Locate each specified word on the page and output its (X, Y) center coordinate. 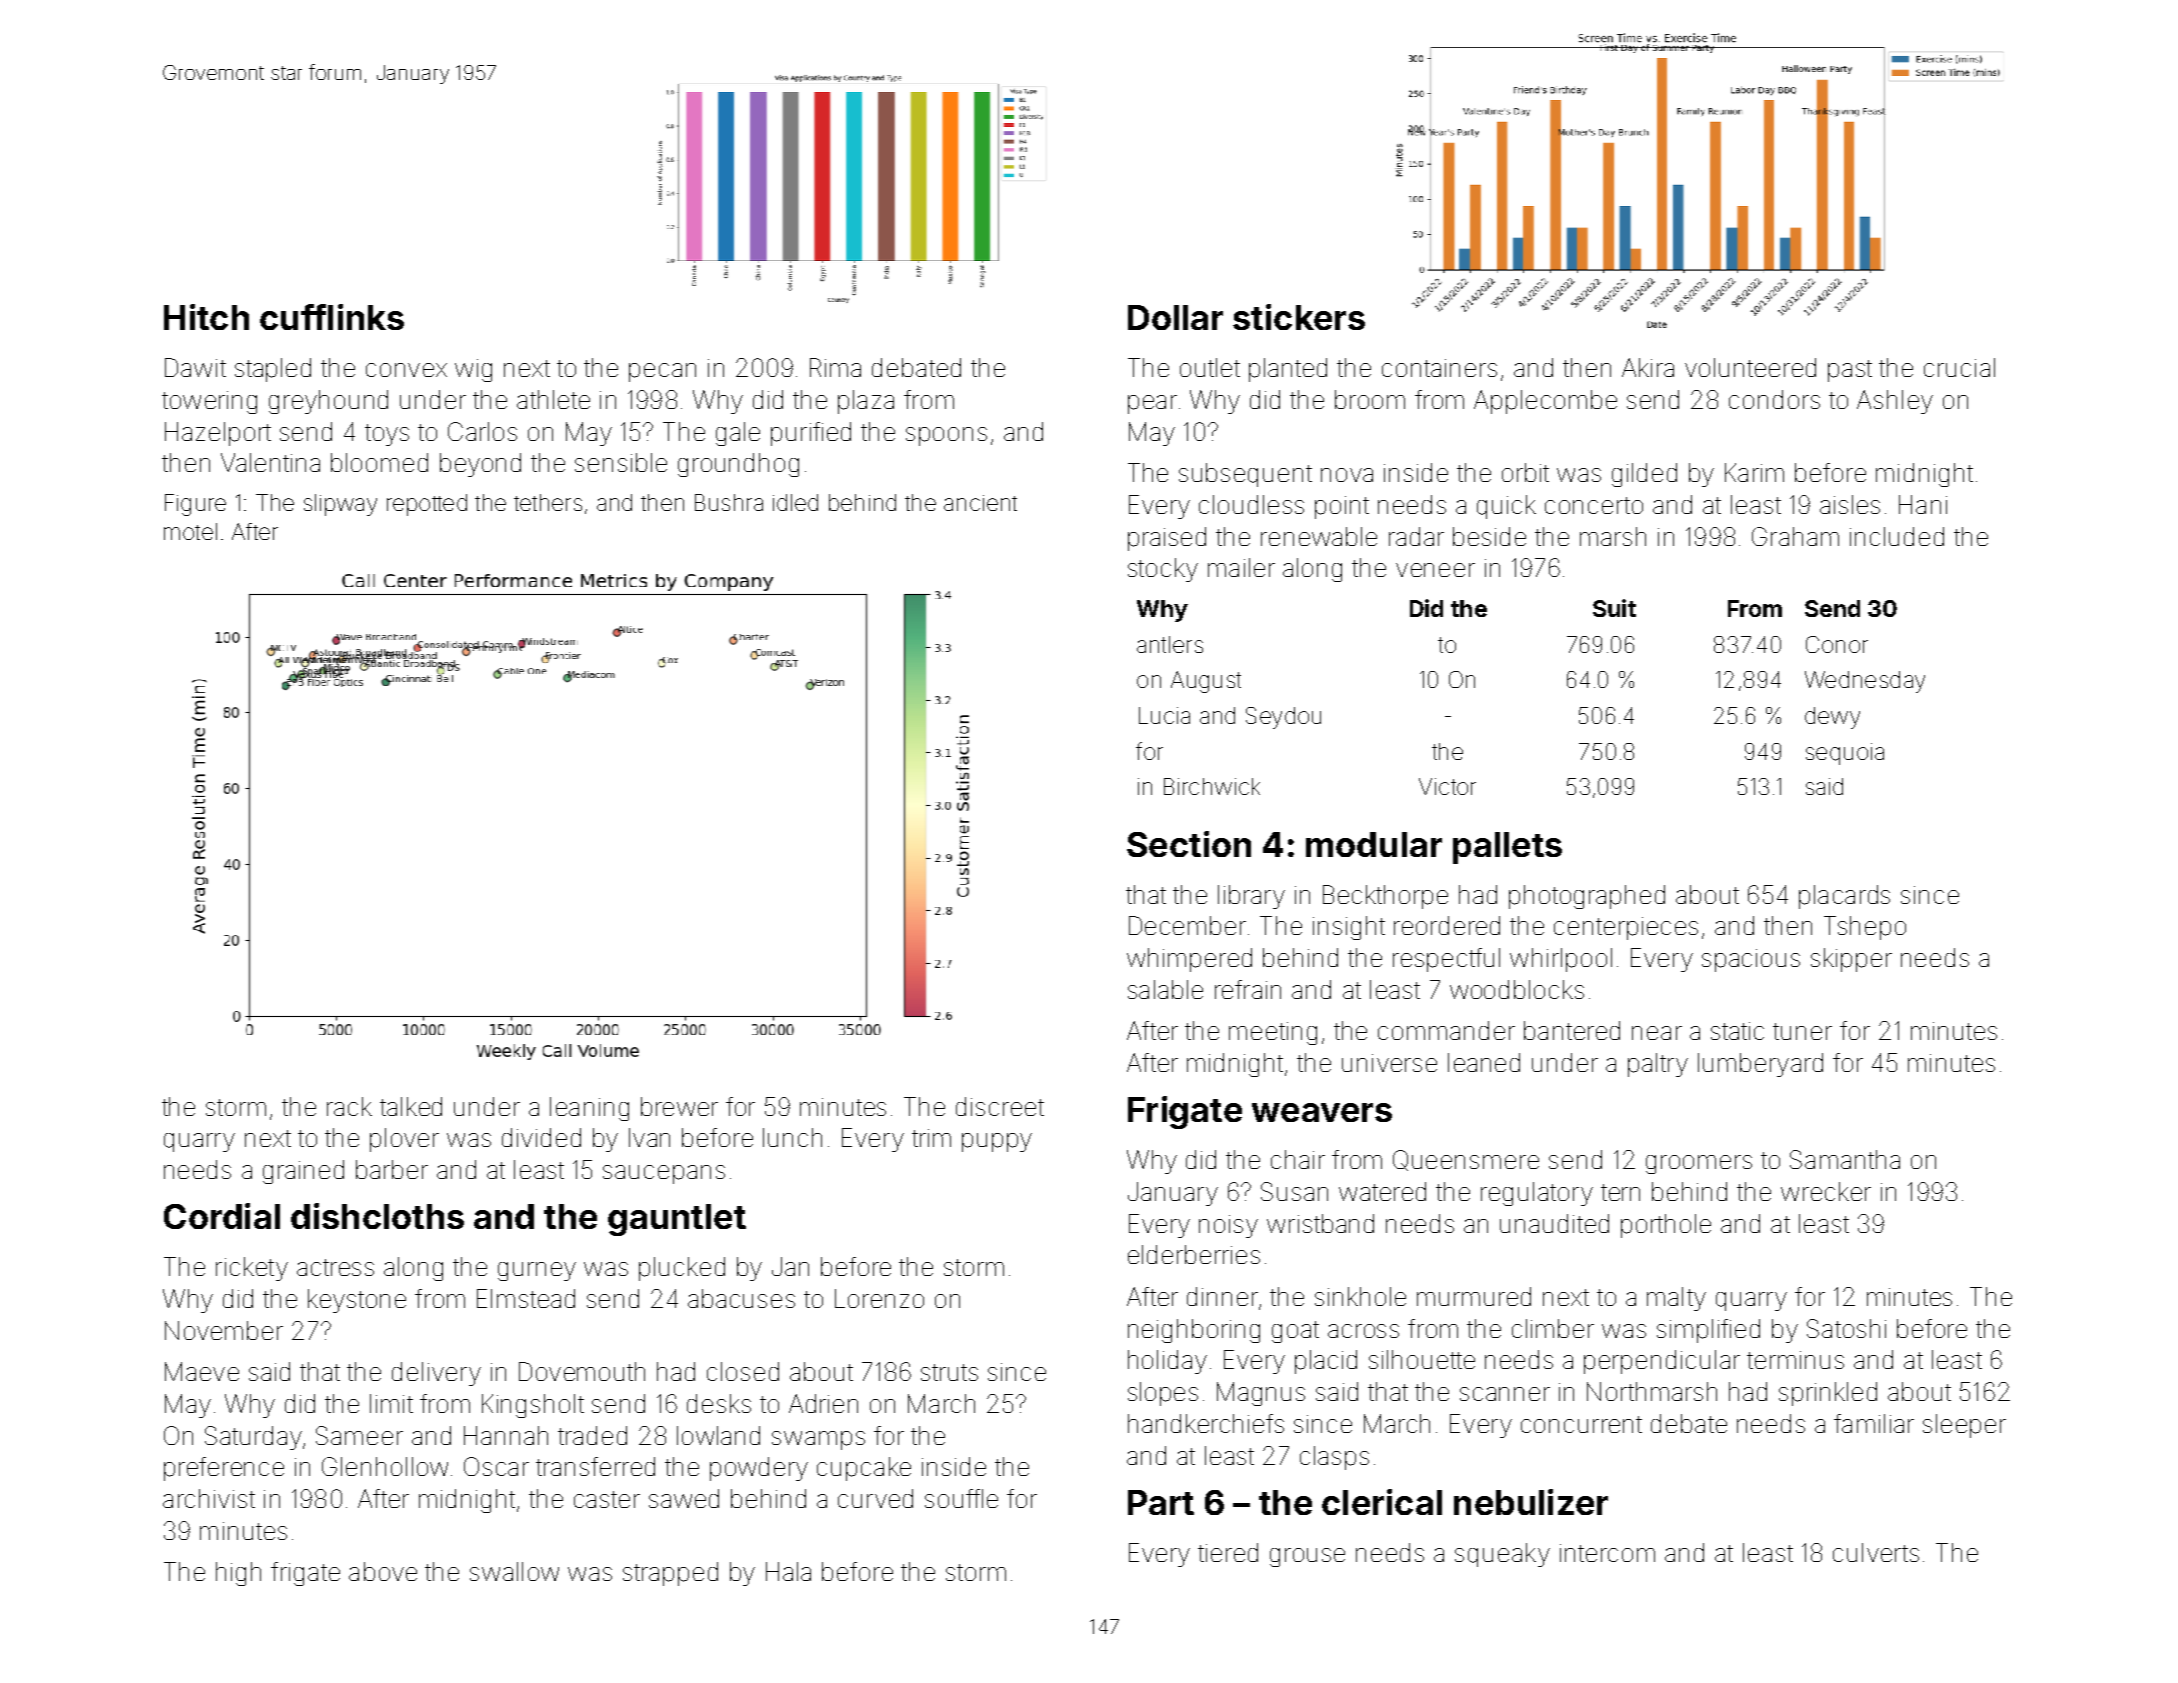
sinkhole (1360, 1296)
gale (738, 434)
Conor (1837, 644)
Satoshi (1846, 1328)
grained (303, 1172)
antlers (1170, 644)
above (383, 1571)
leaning (589, 1109)
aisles (1850, 504)
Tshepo (1865, 928)
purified (811, 434)
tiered (1228, 1552)
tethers (548, 502)
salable (1165, 989)
